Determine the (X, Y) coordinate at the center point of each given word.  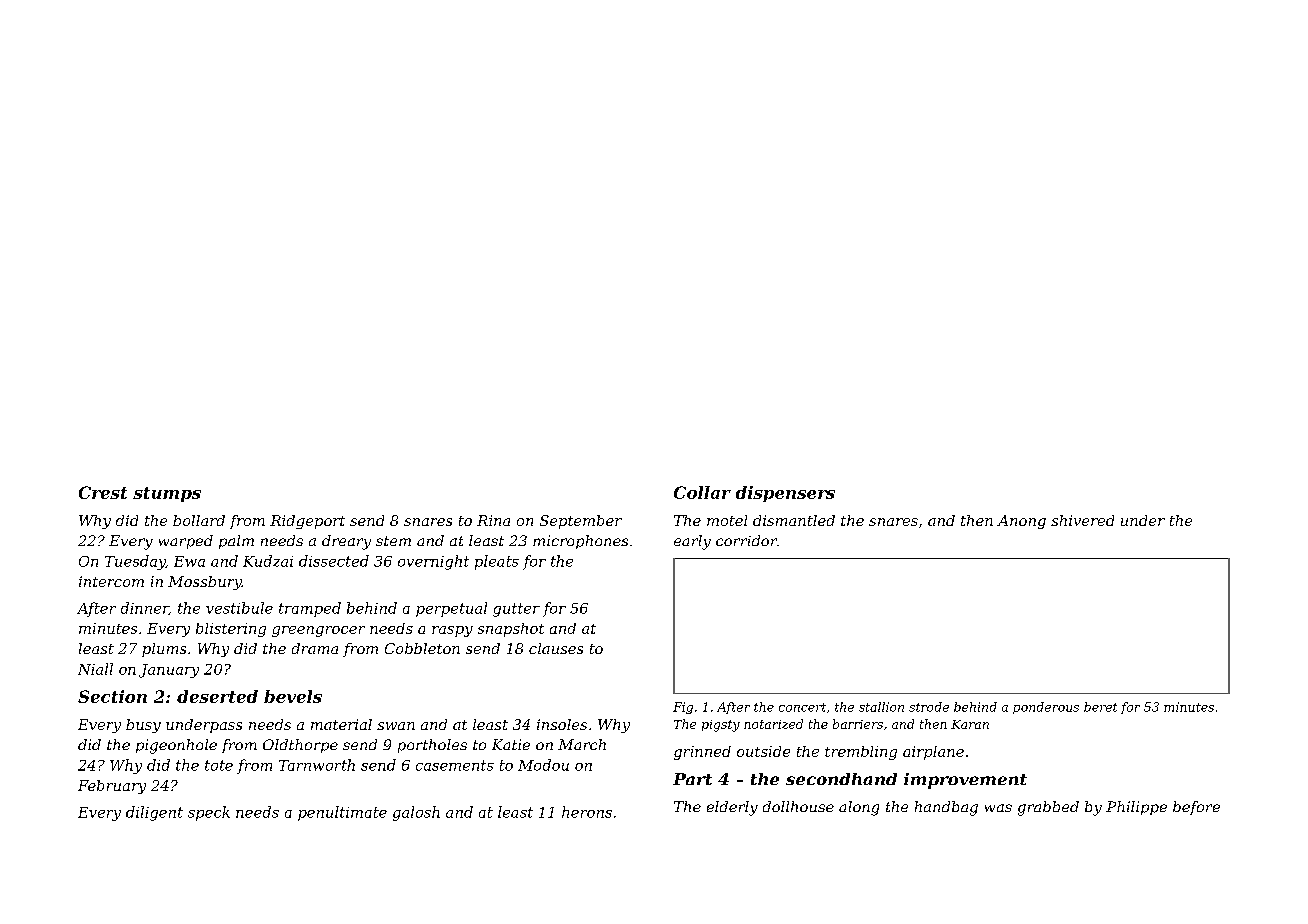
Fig (683, 708)
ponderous (1046, 708)
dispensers (785, 494)
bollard (199, 520)
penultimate (342, 813)
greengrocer (318, 631)
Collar (702, 492)
